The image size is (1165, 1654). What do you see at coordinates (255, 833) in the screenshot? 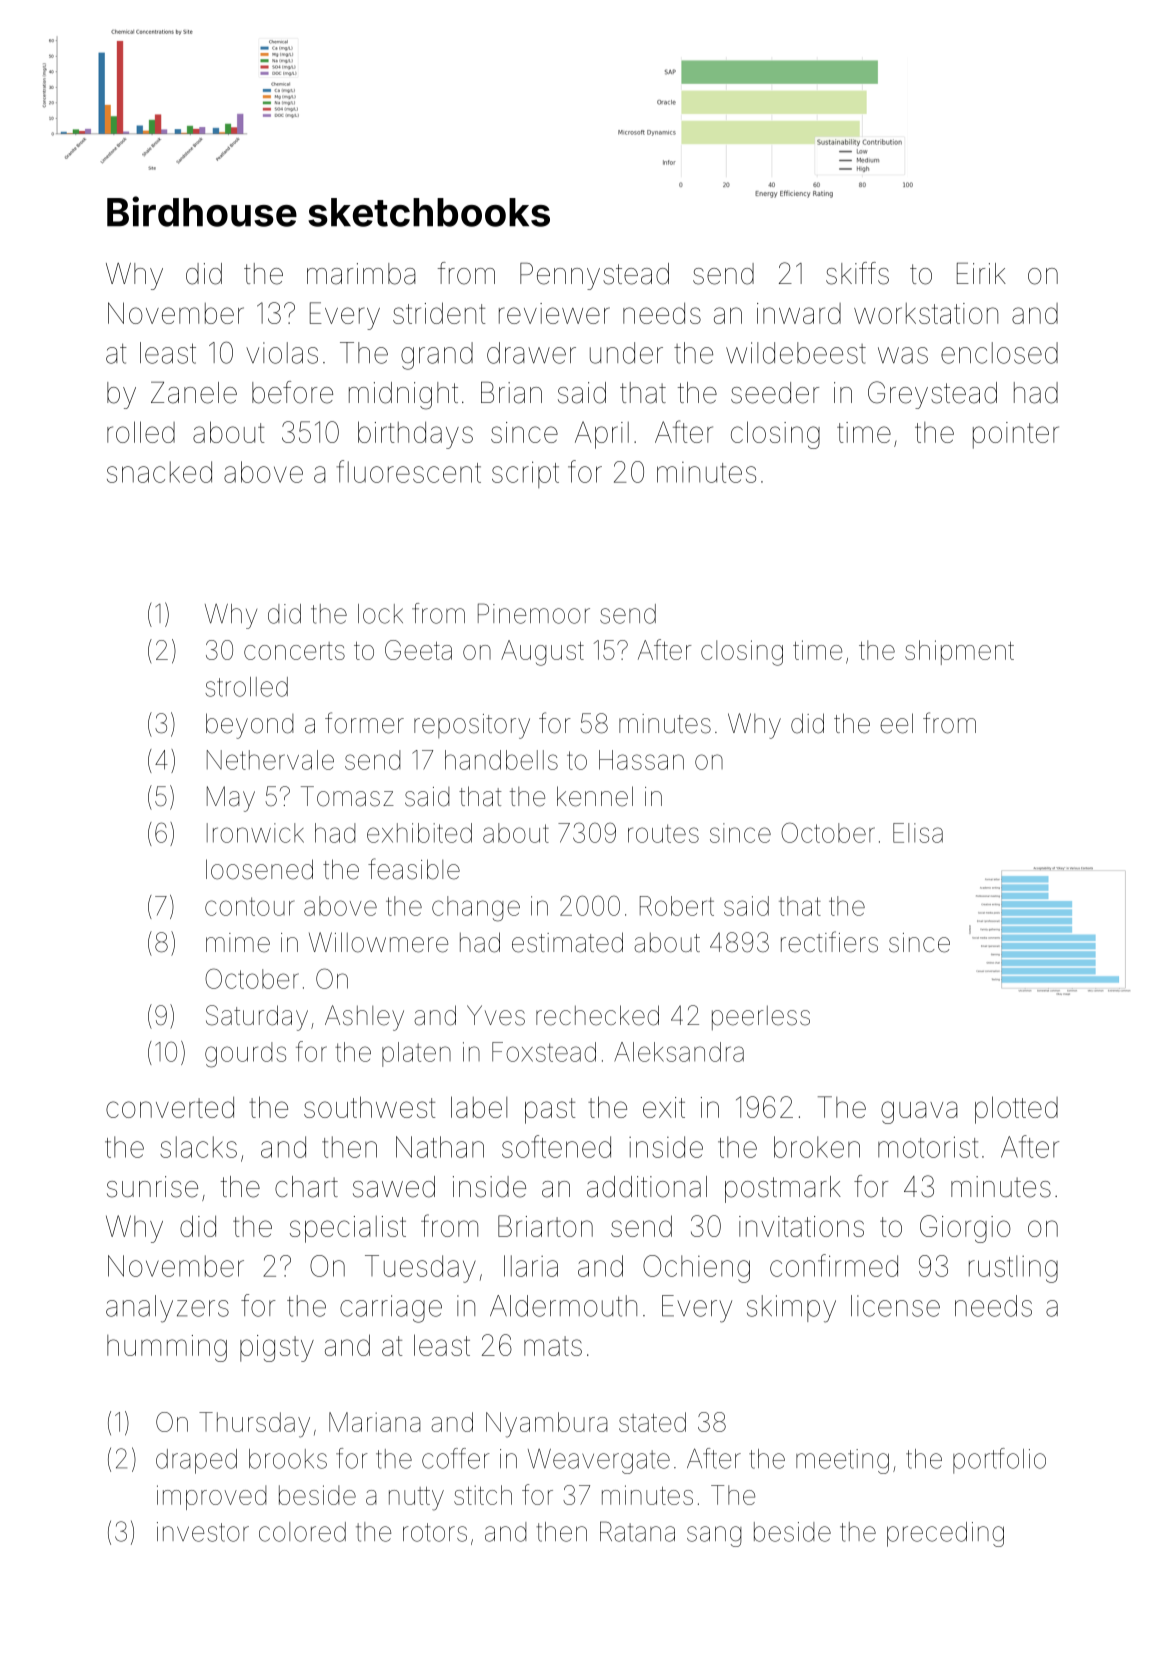
I see `Ironwick` at bounding box center [255, 833].
